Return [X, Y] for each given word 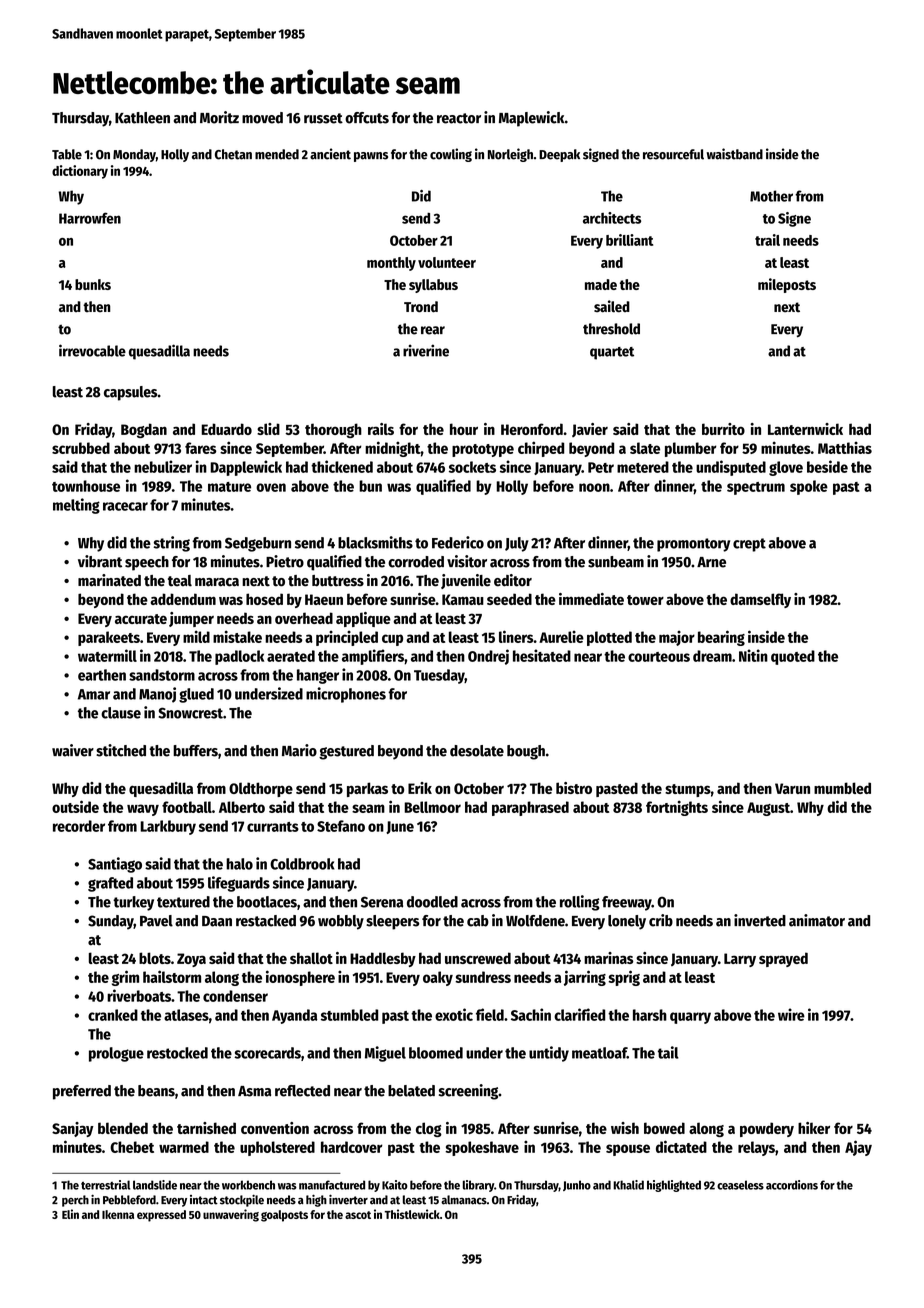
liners [516, 636]
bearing [721, 638]
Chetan [233, 154]
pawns [371, 157]
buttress [338, 581]
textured [183, 902]
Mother [771, 196]
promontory [693, 545]
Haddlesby [383, 959]
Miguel [385, 1054]
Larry [740, 960]
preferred [82, 1092]
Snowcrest [191, 713]
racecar [125, 506]
